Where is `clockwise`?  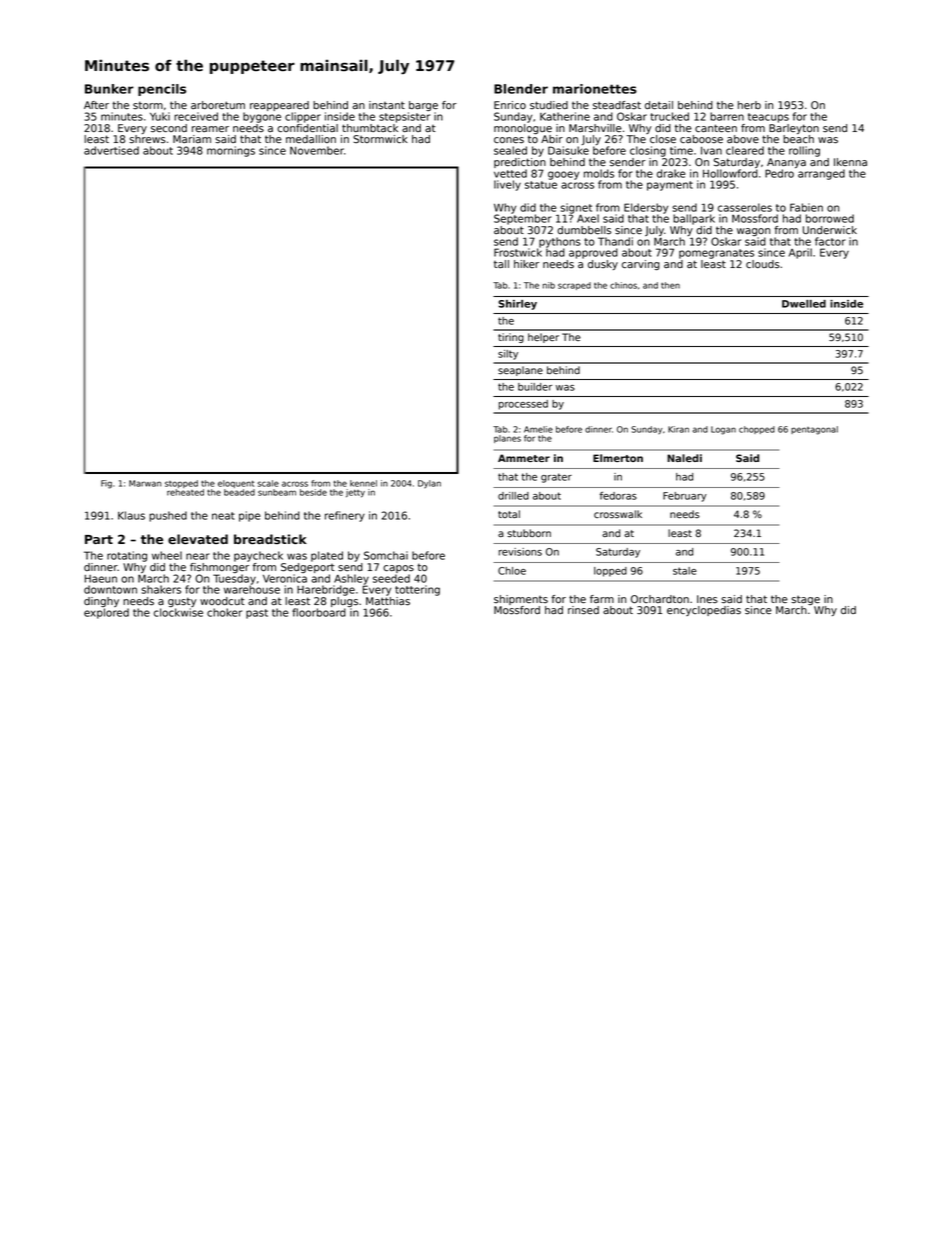
clockwise is located at coordinates (178, 612).
